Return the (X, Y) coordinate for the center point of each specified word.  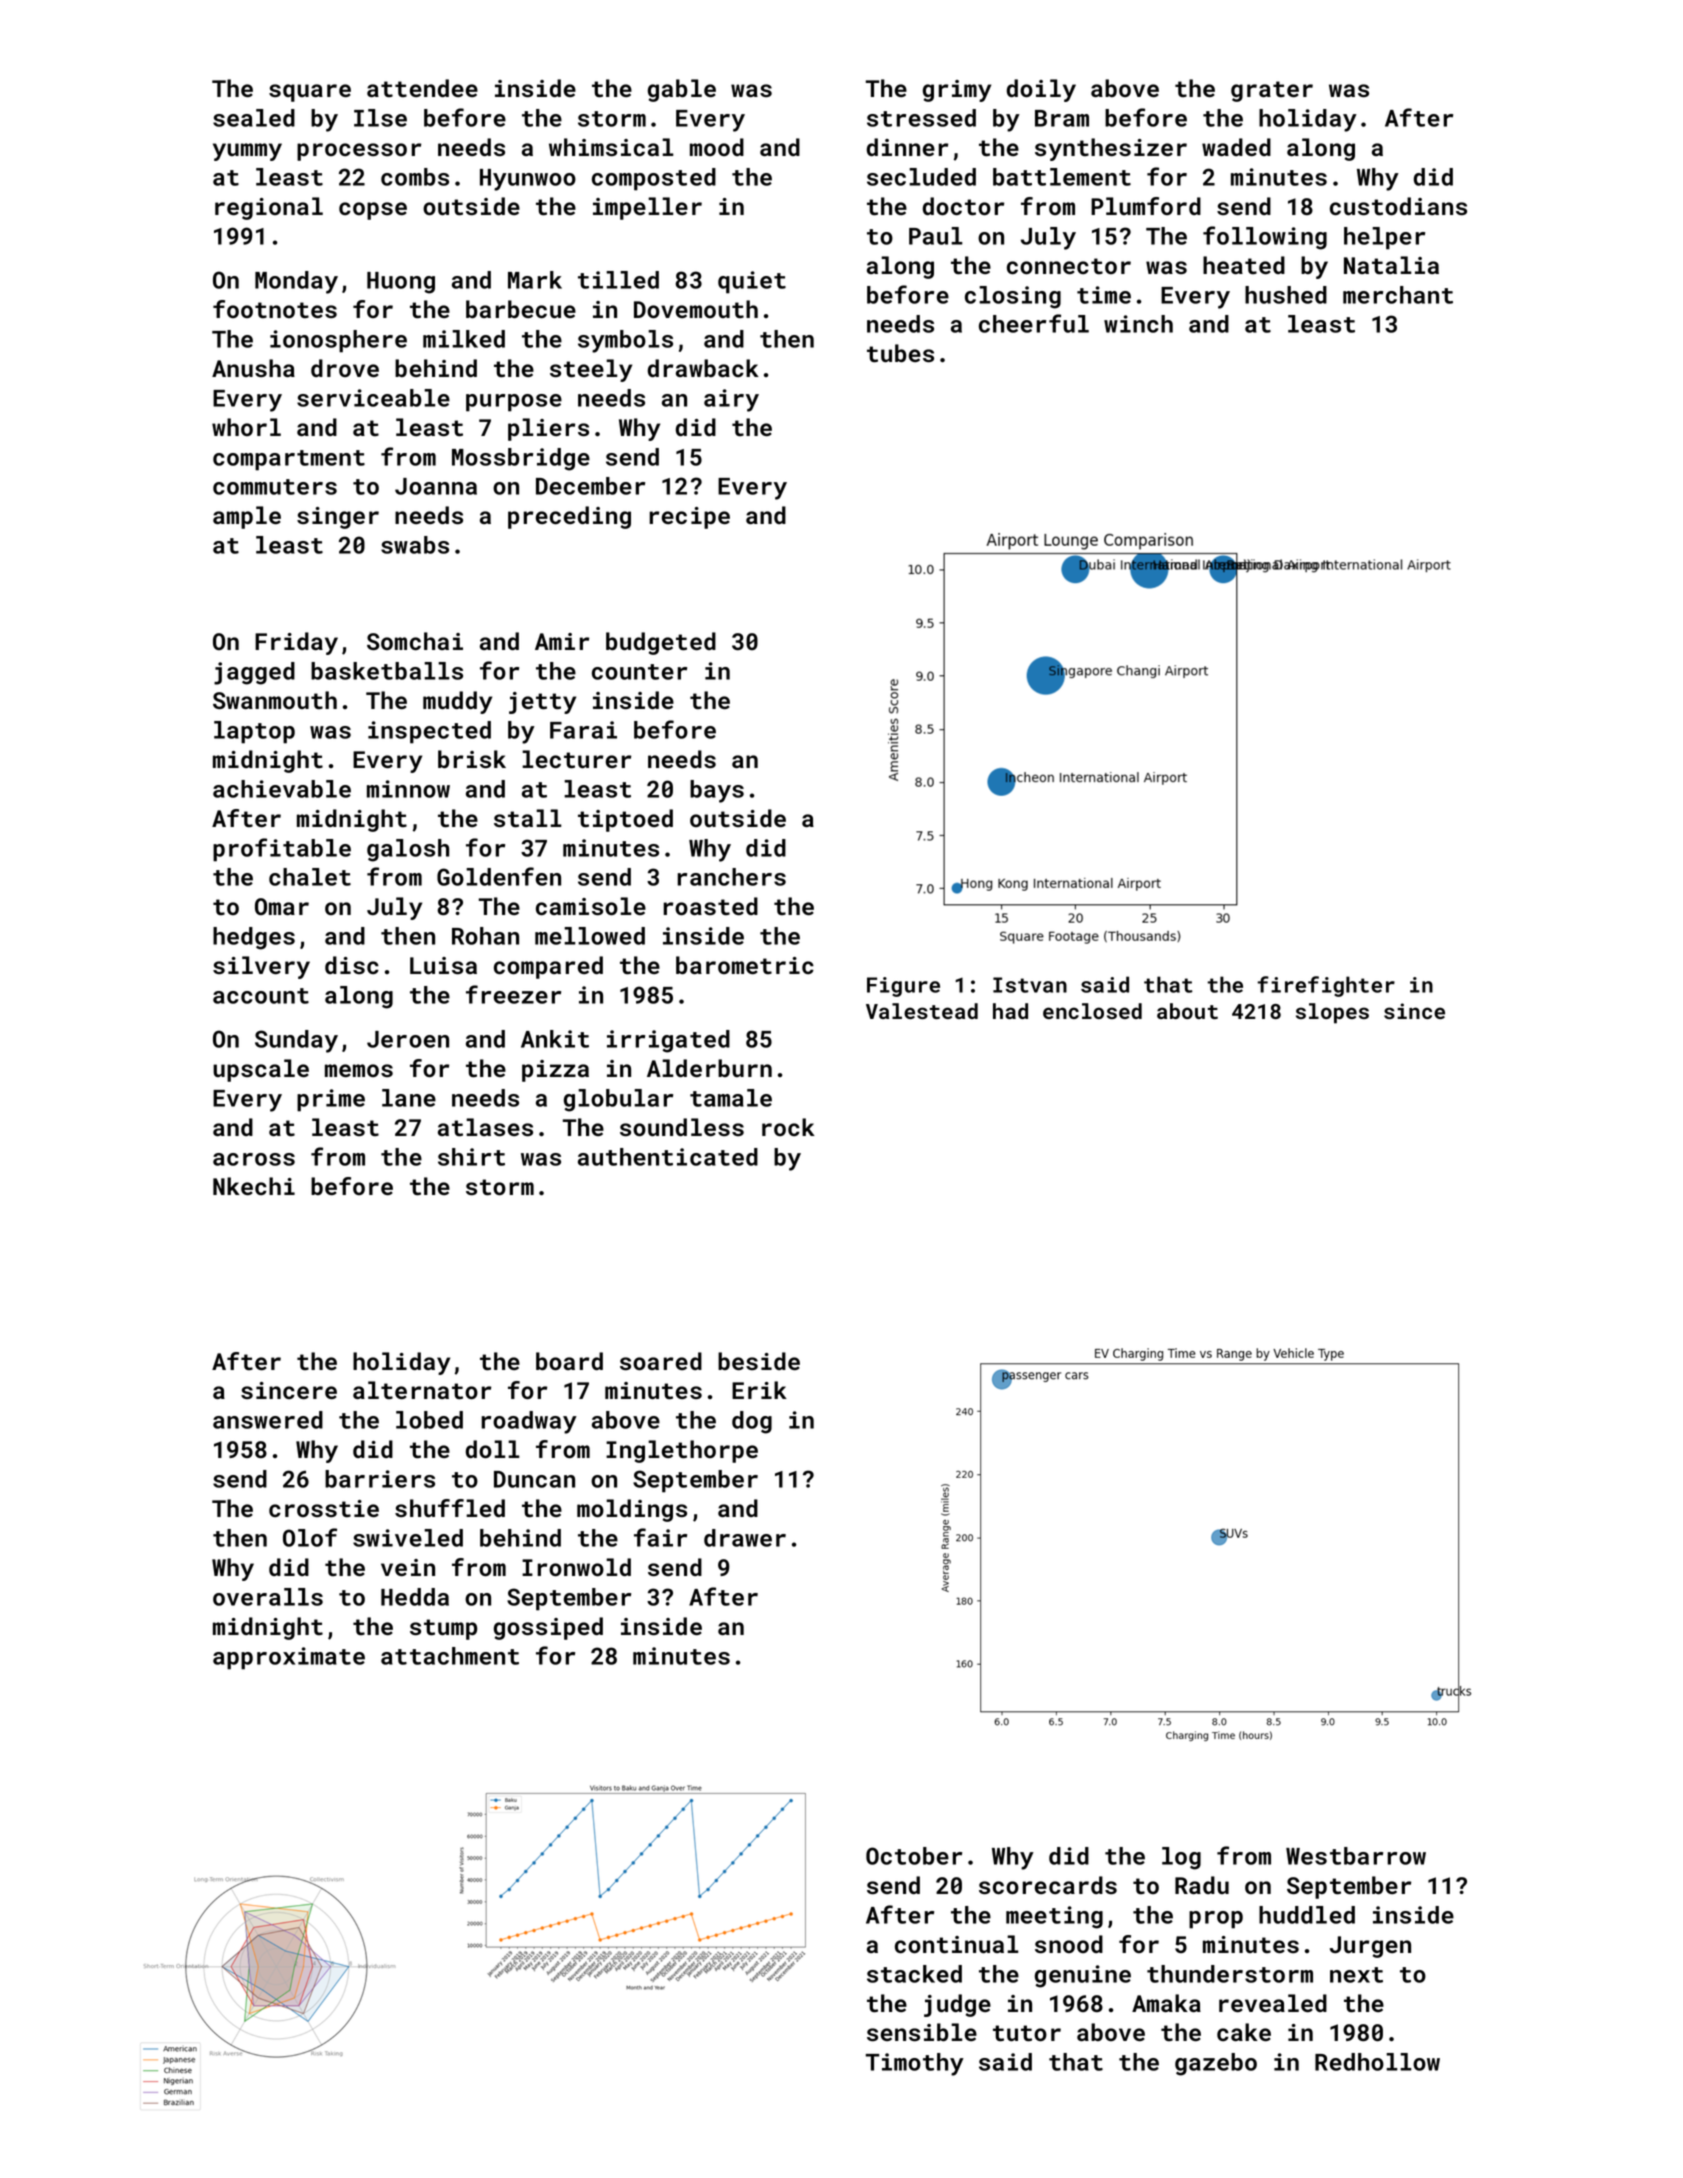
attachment (450, 1656)
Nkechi (254, 1186)
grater (1272, 91)
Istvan (1030, 985)
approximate (289, 1658)
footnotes (275, 309)
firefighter (1326, 986)
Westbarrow (1356, 1856)
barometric (745, 965)
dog (752, 1422)
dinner (907, 147)
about (1187, 1011)
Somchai (415, 641)
